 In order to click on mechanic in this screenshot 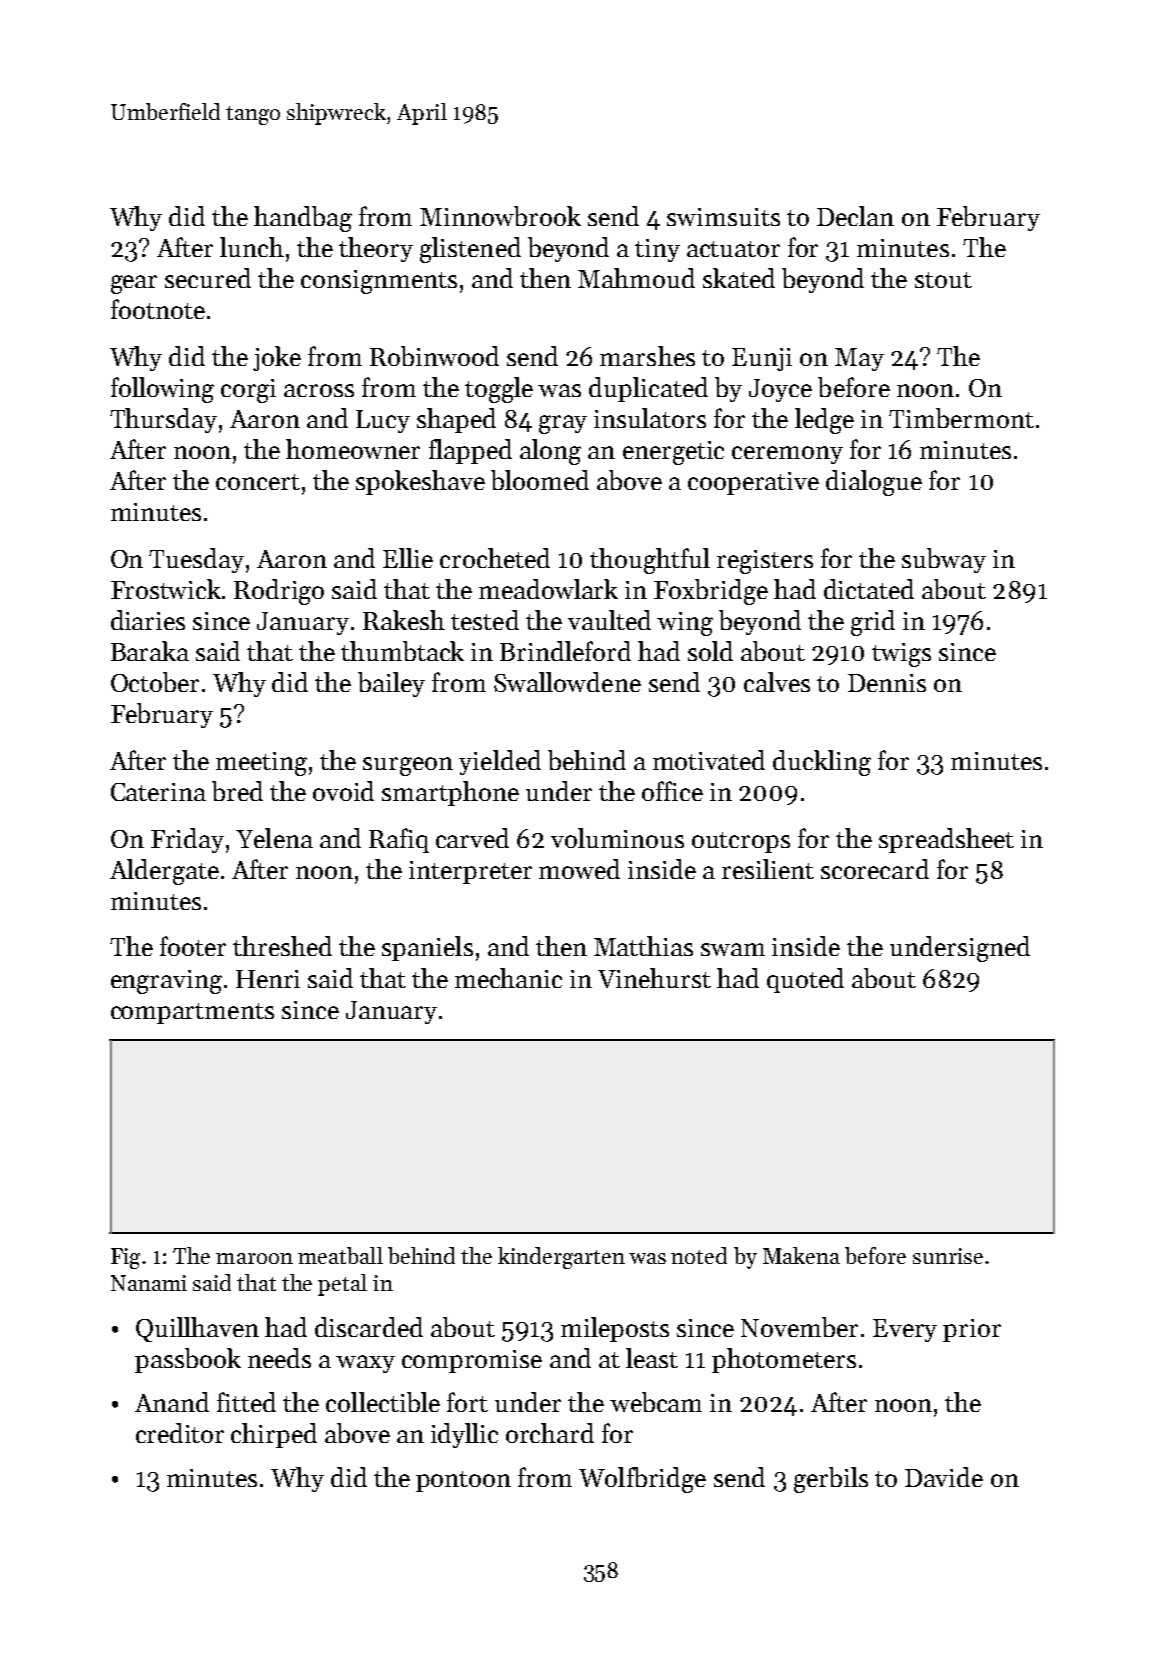, I will do `click(508, 978)`.
